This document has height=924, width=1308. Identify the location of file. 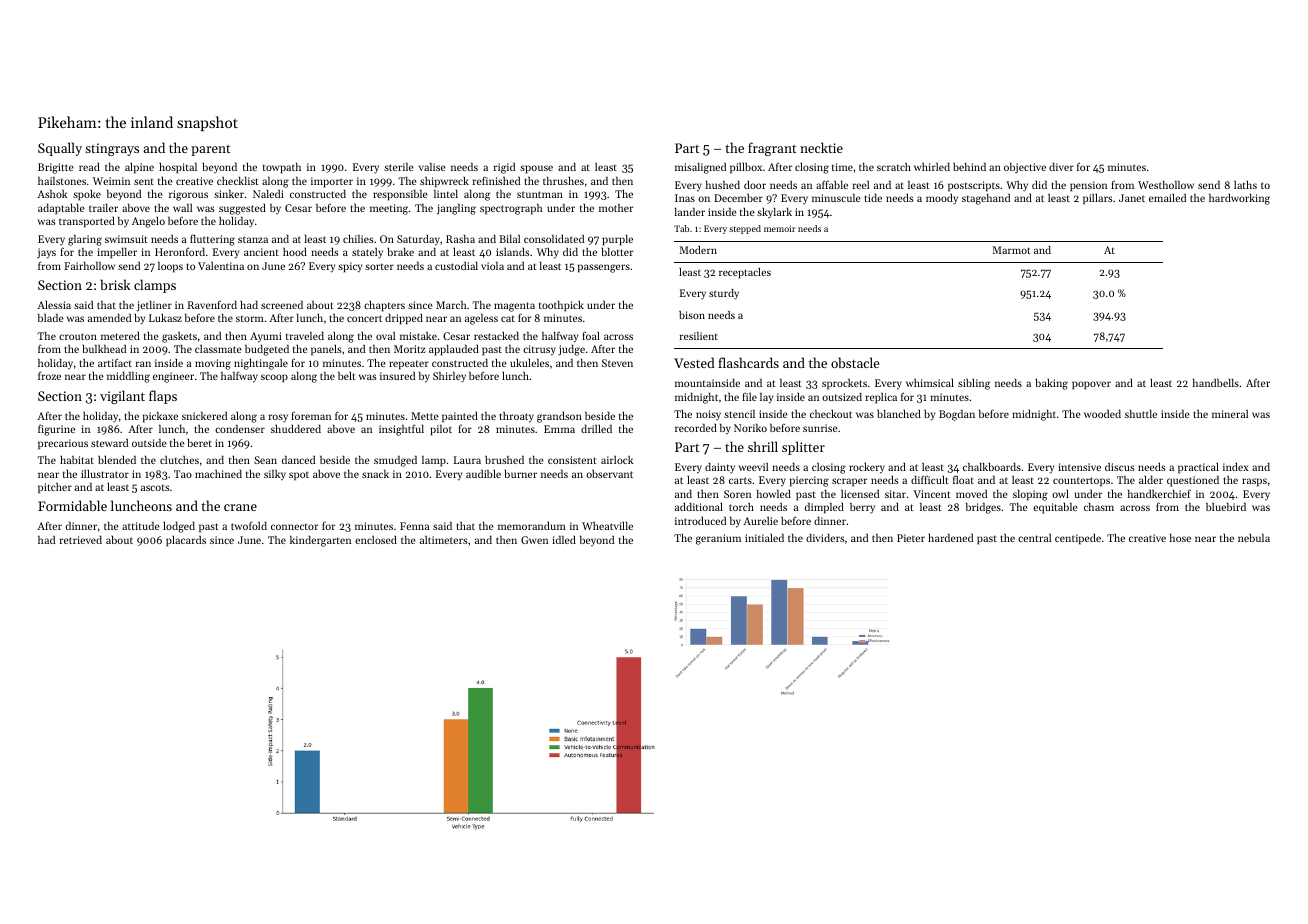
(749, 397).
